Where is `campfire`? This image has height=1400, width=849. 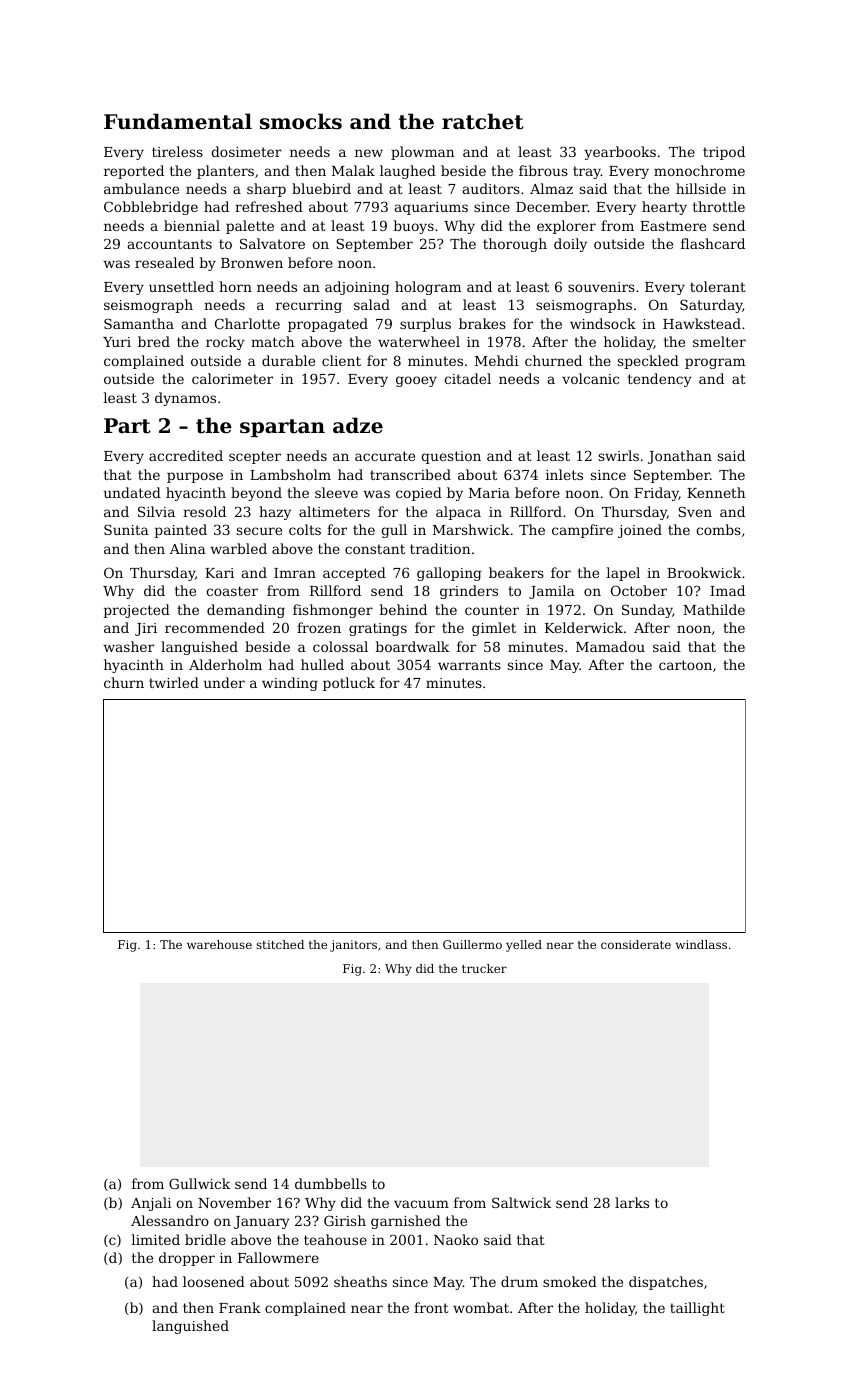
campfire is located at coordinates (582, 531).
